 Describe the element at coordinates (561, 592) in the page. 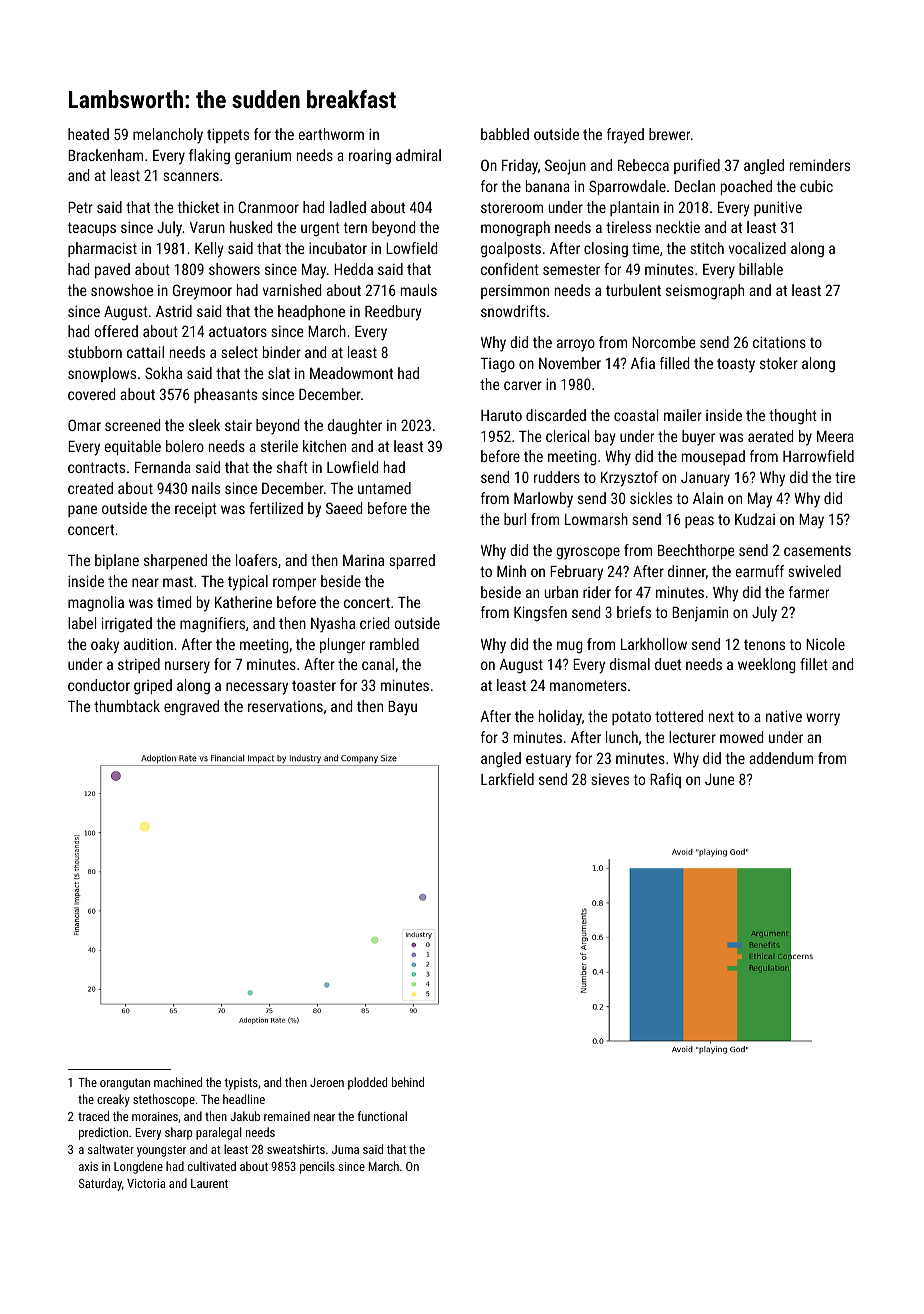

I see `urban` at that location.
